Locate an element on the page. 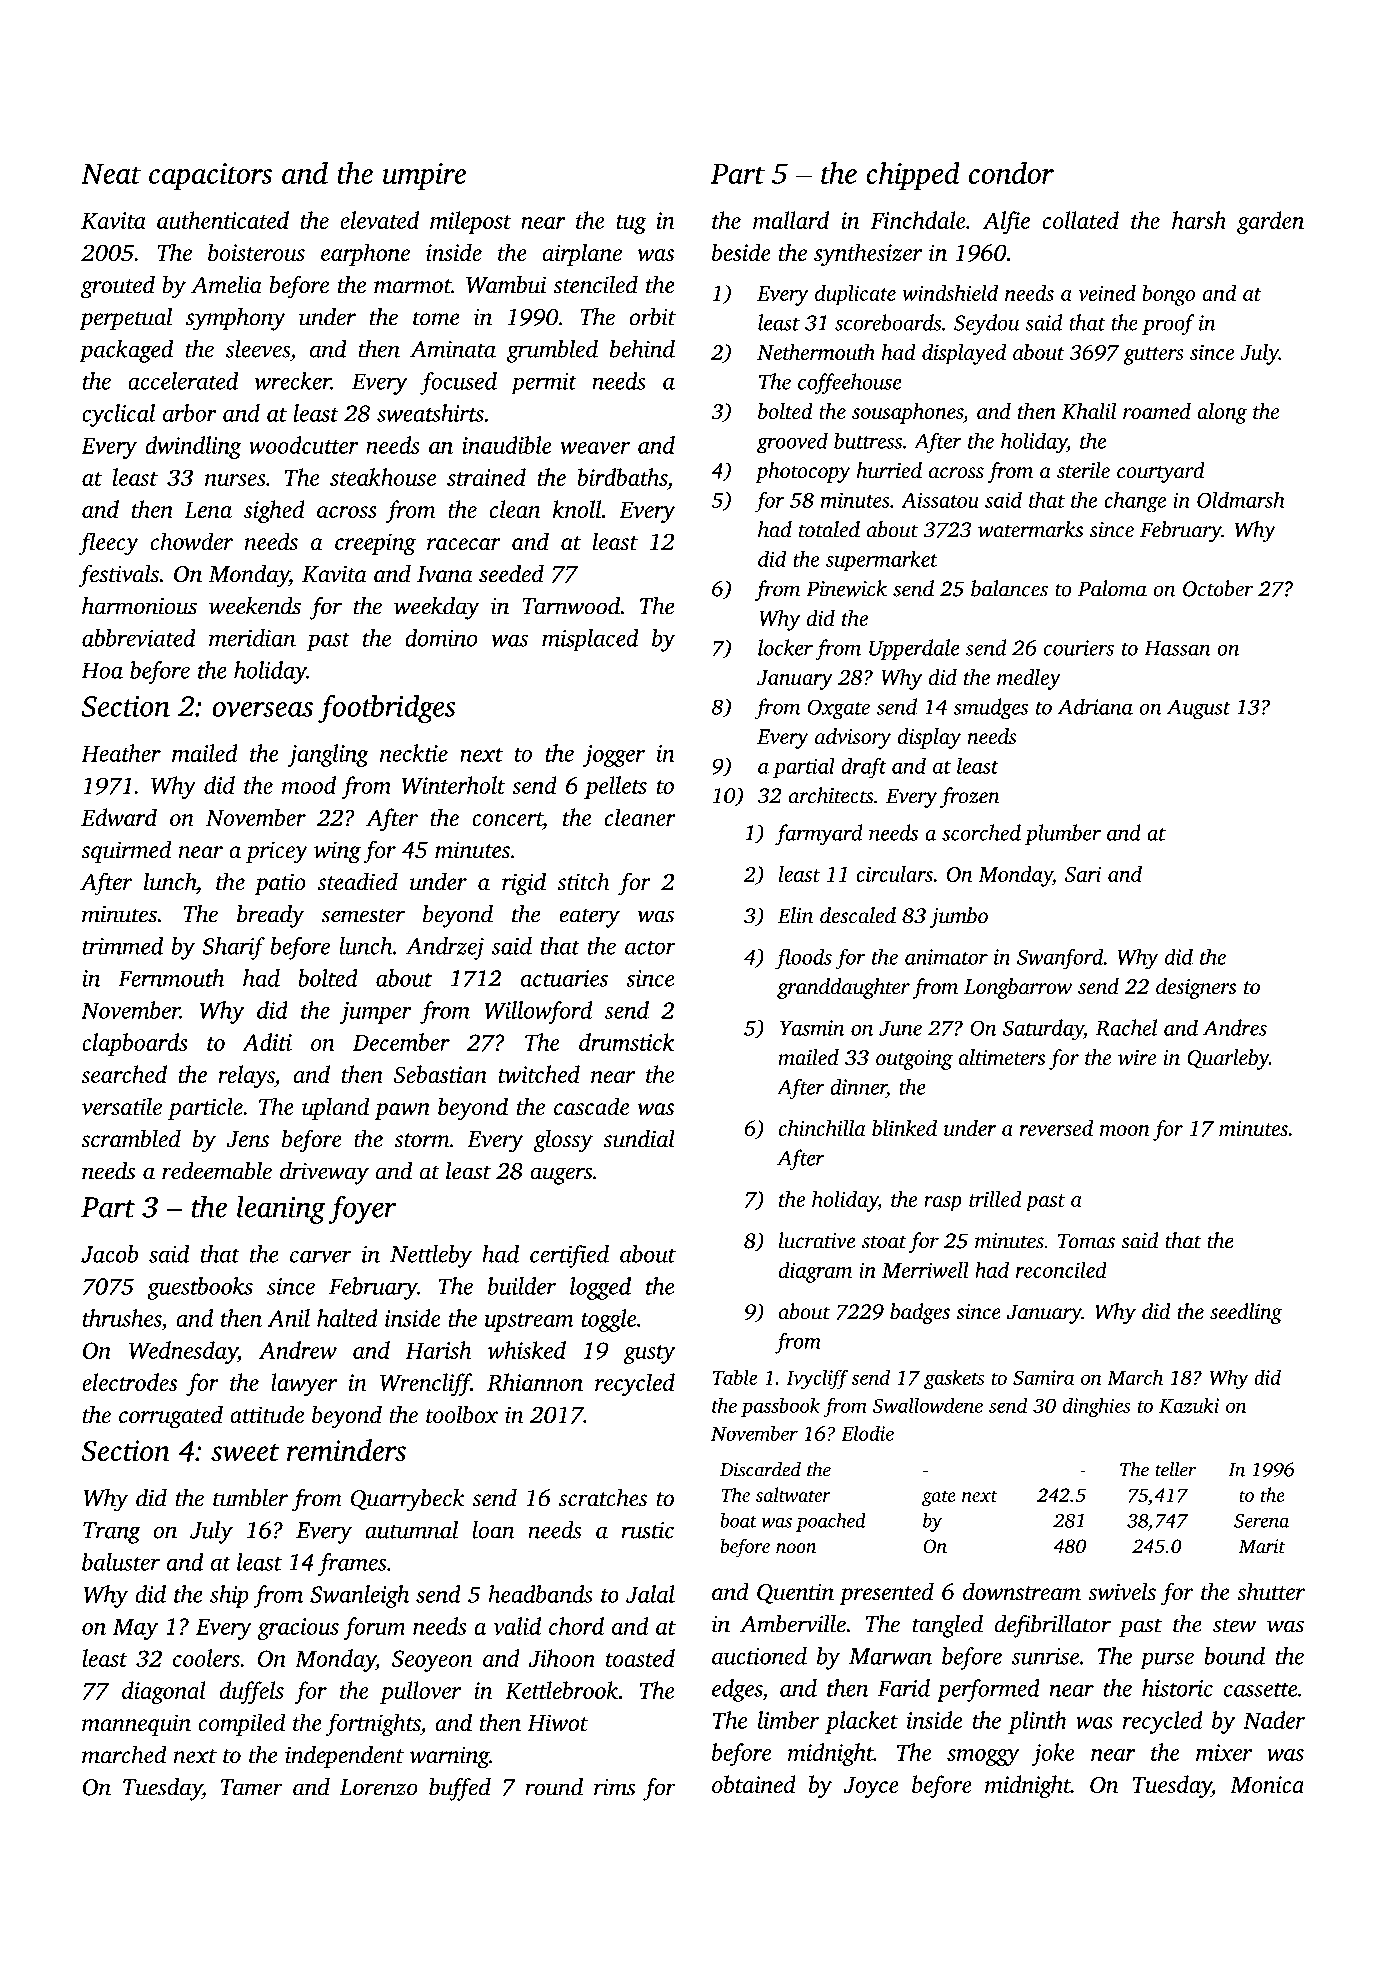  Alfie is located at coordinates (1006, 222).
